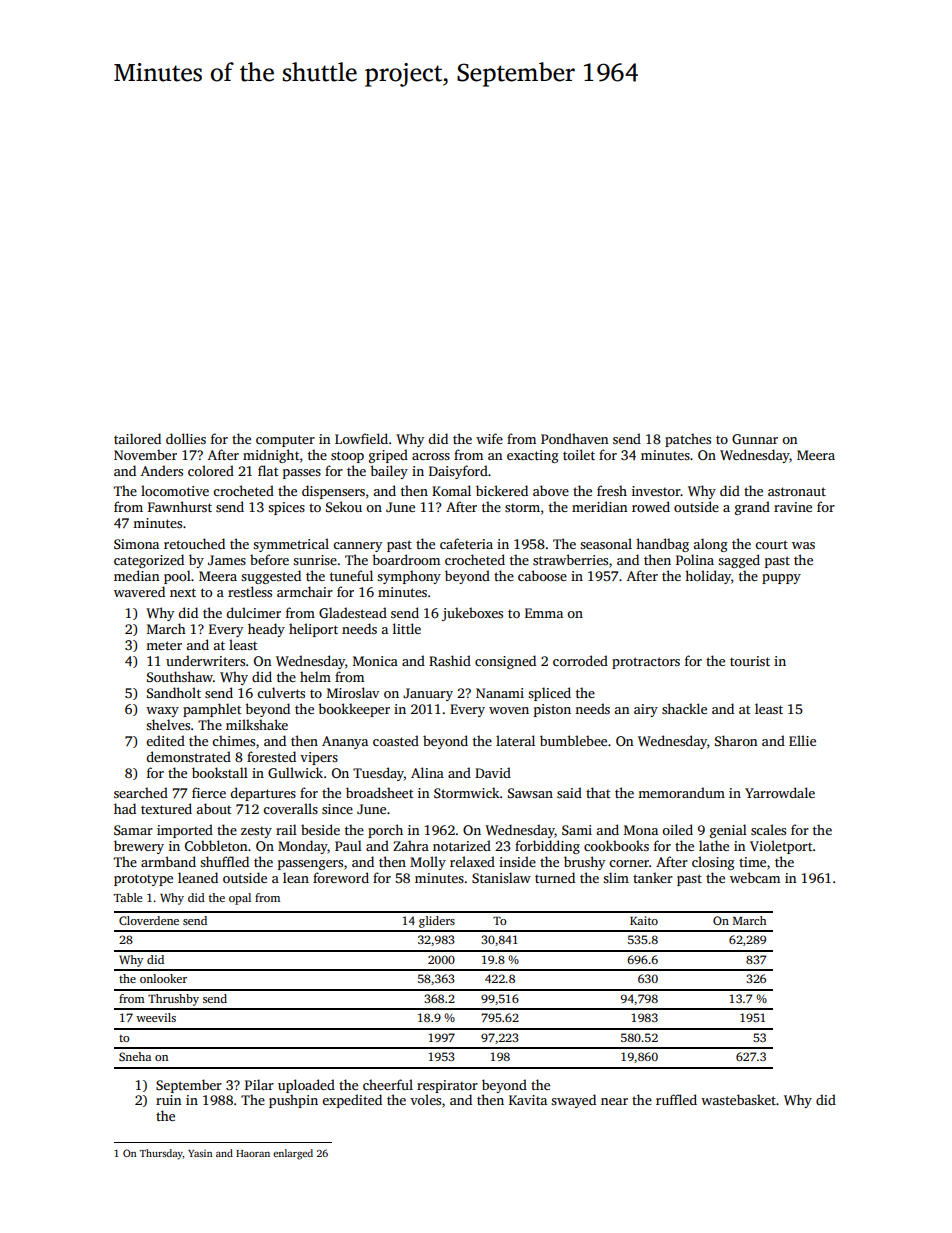 The width and height of the image is (952, 1233). Describe the element at coordinates (462, 845) in the image. I see `notarized` at that location.
